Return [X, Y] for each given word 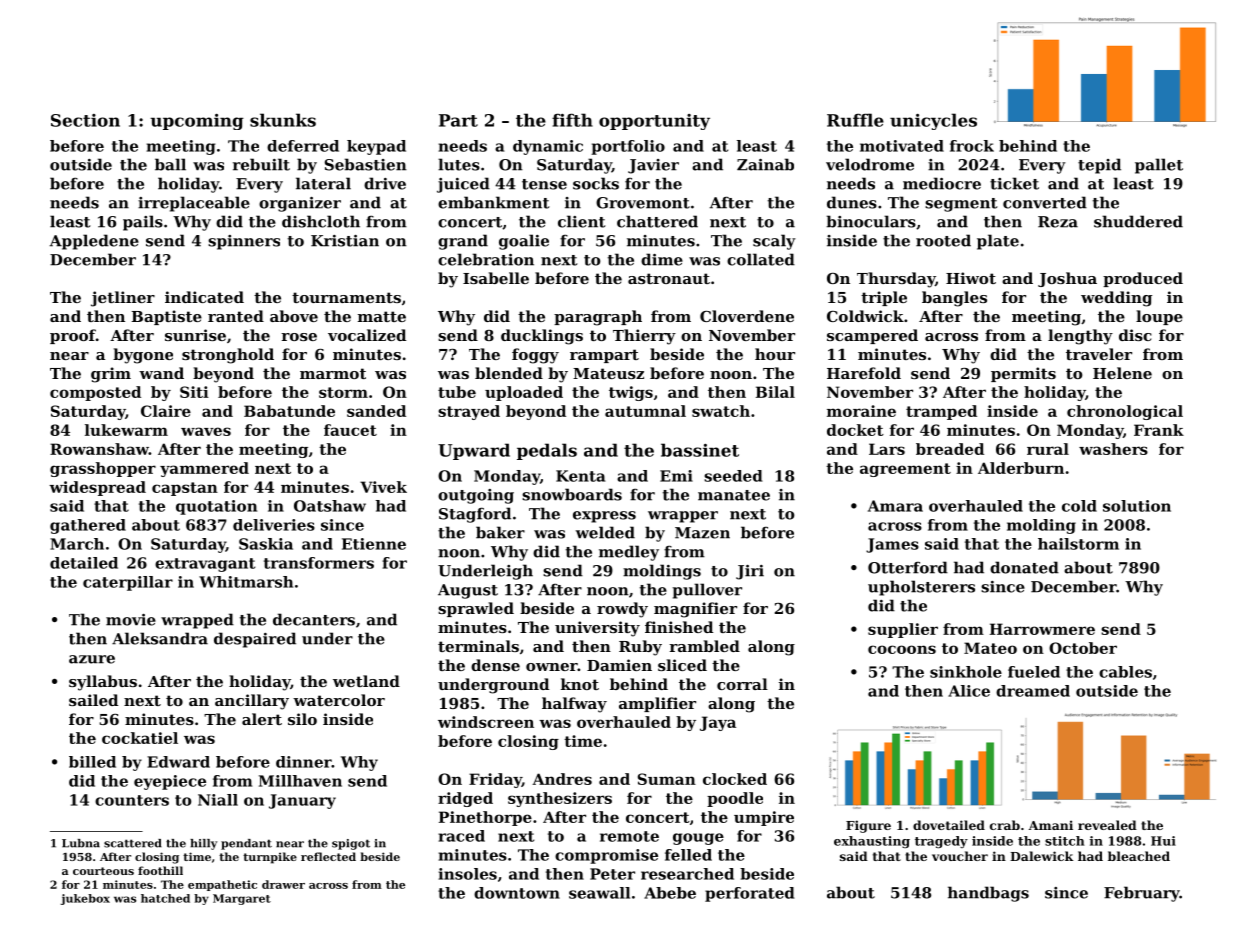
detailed [84, 563]
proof [73, 336]
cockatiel [140, 738]
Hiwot [971, 278]
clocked [735, 779]
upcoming [197, 122]
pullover [707, 591]
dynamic [548, 147]
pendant [246, 844]
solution [1137, 506]
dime [662, 259]
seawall [599, 893]
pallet [1159, 166]
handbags [988, 894]
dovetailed [949, 825]
